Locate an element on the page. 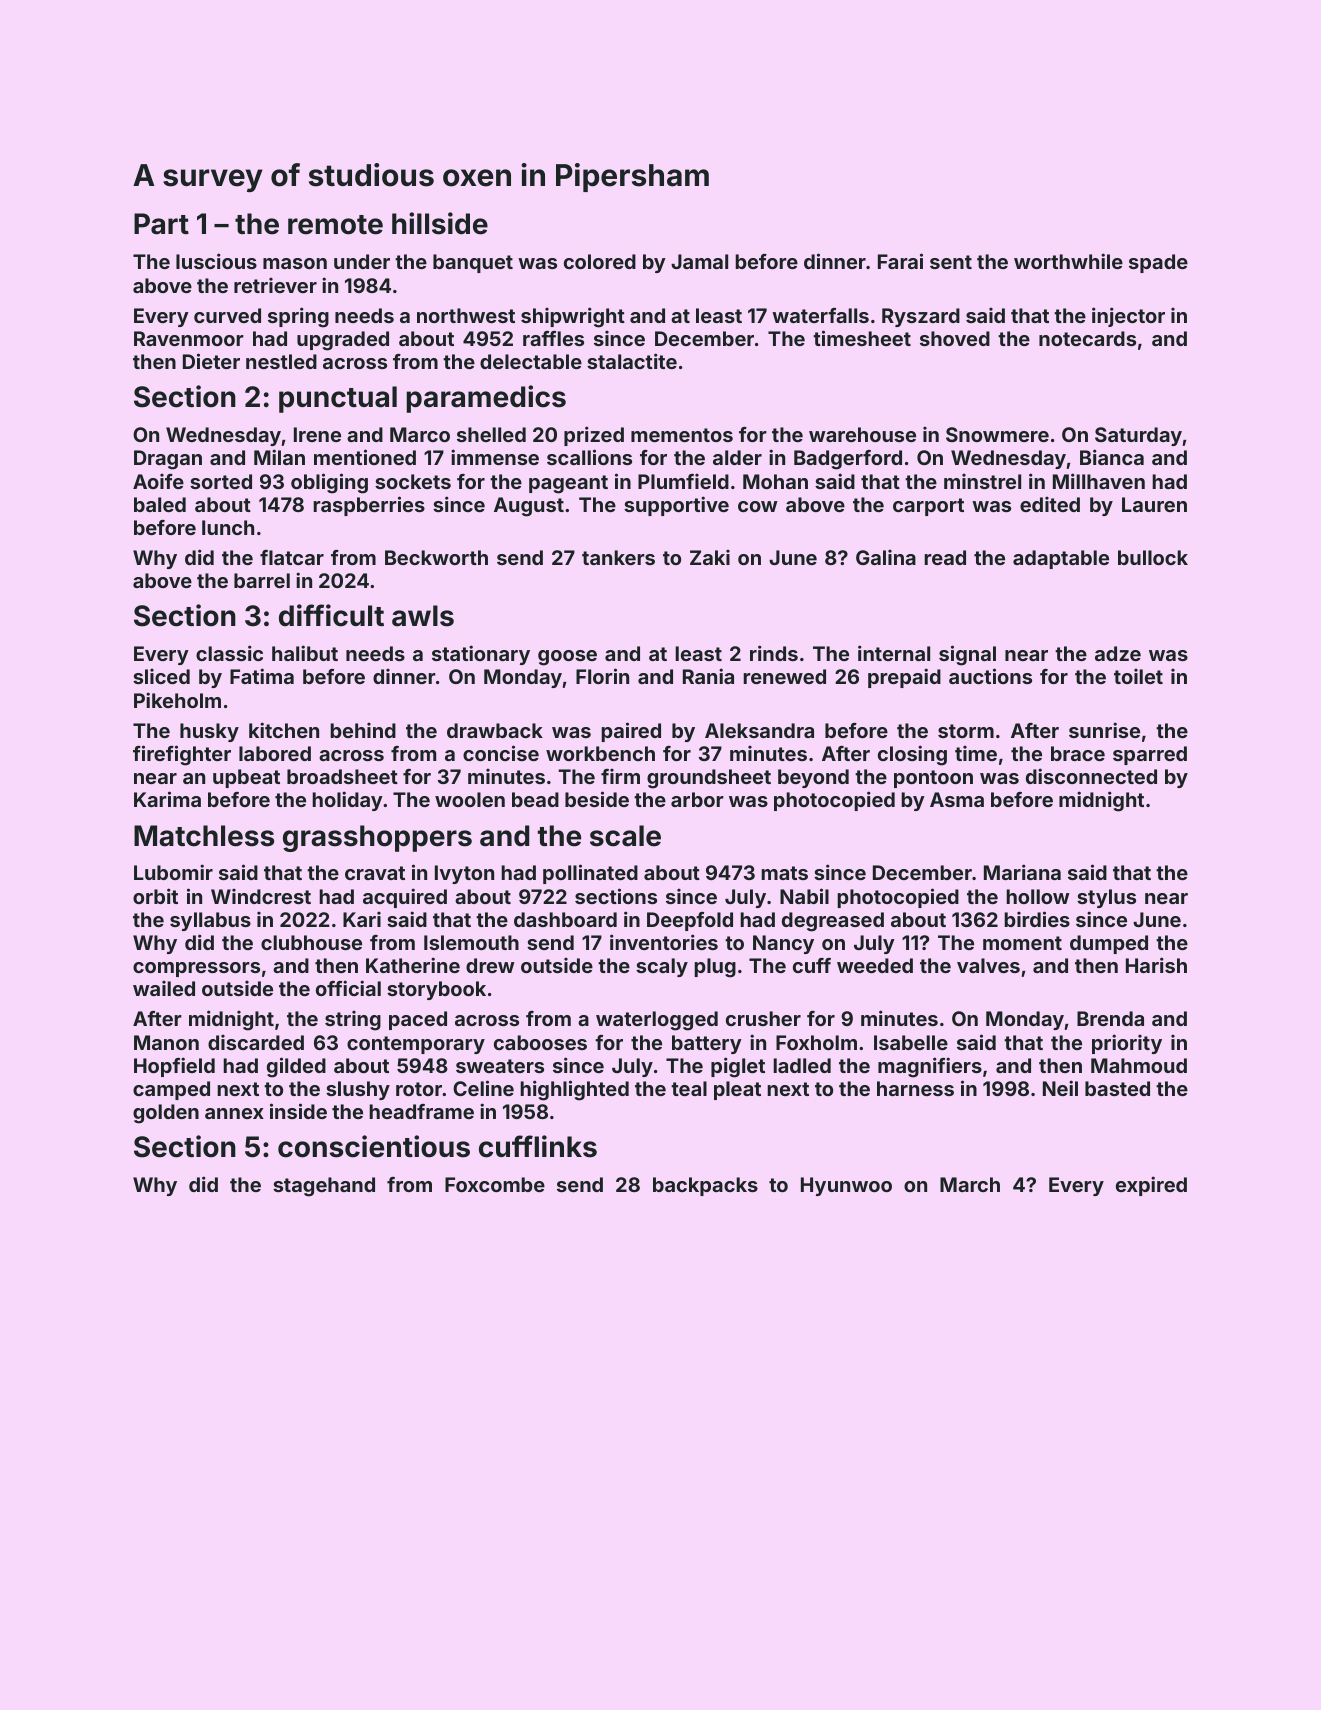 This image has height=1710, width=1321. disconnected is located at coordinates (1091, 776).
